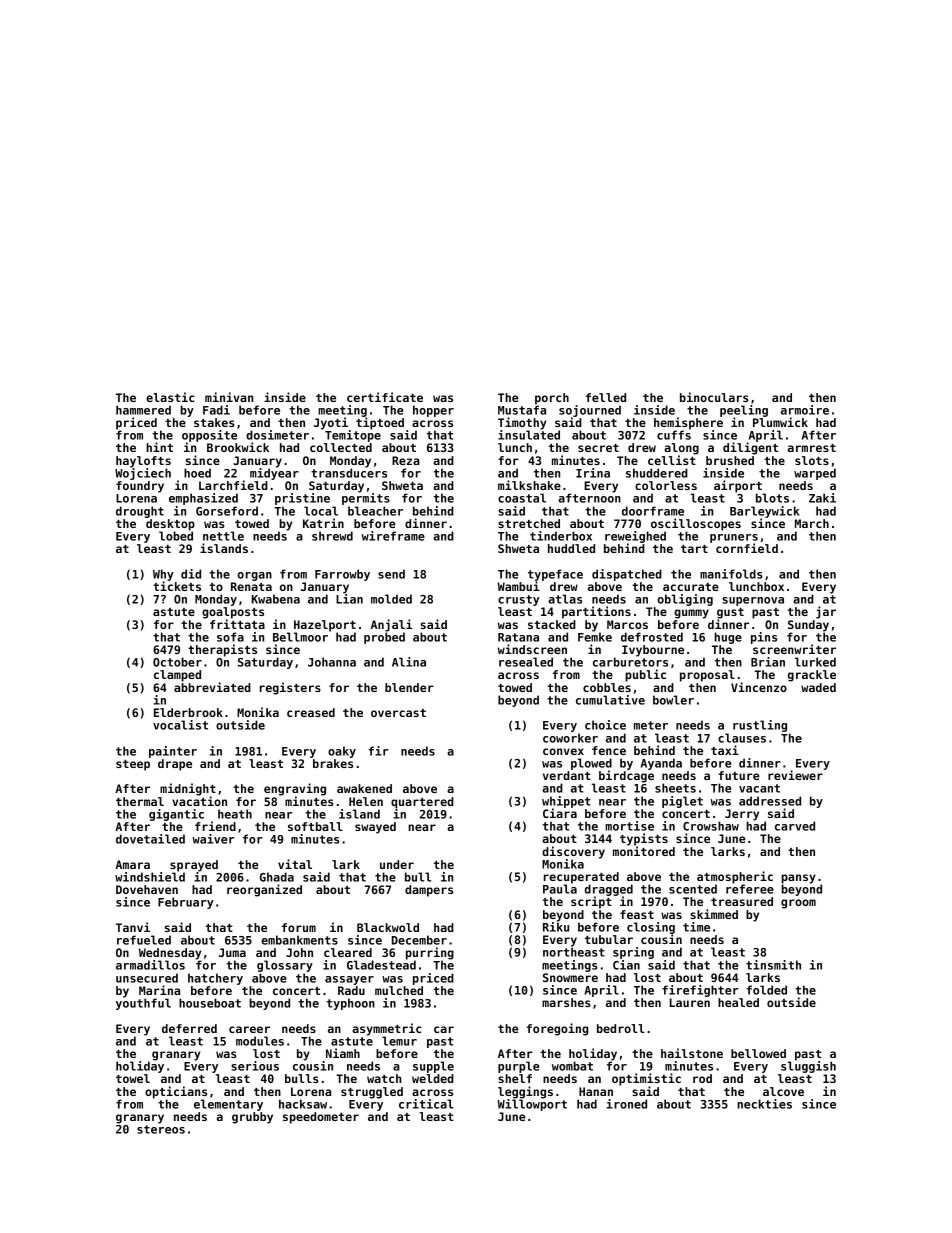  Describe the element at coordinates (633, 953) in the page. I see `spring` at that location.
